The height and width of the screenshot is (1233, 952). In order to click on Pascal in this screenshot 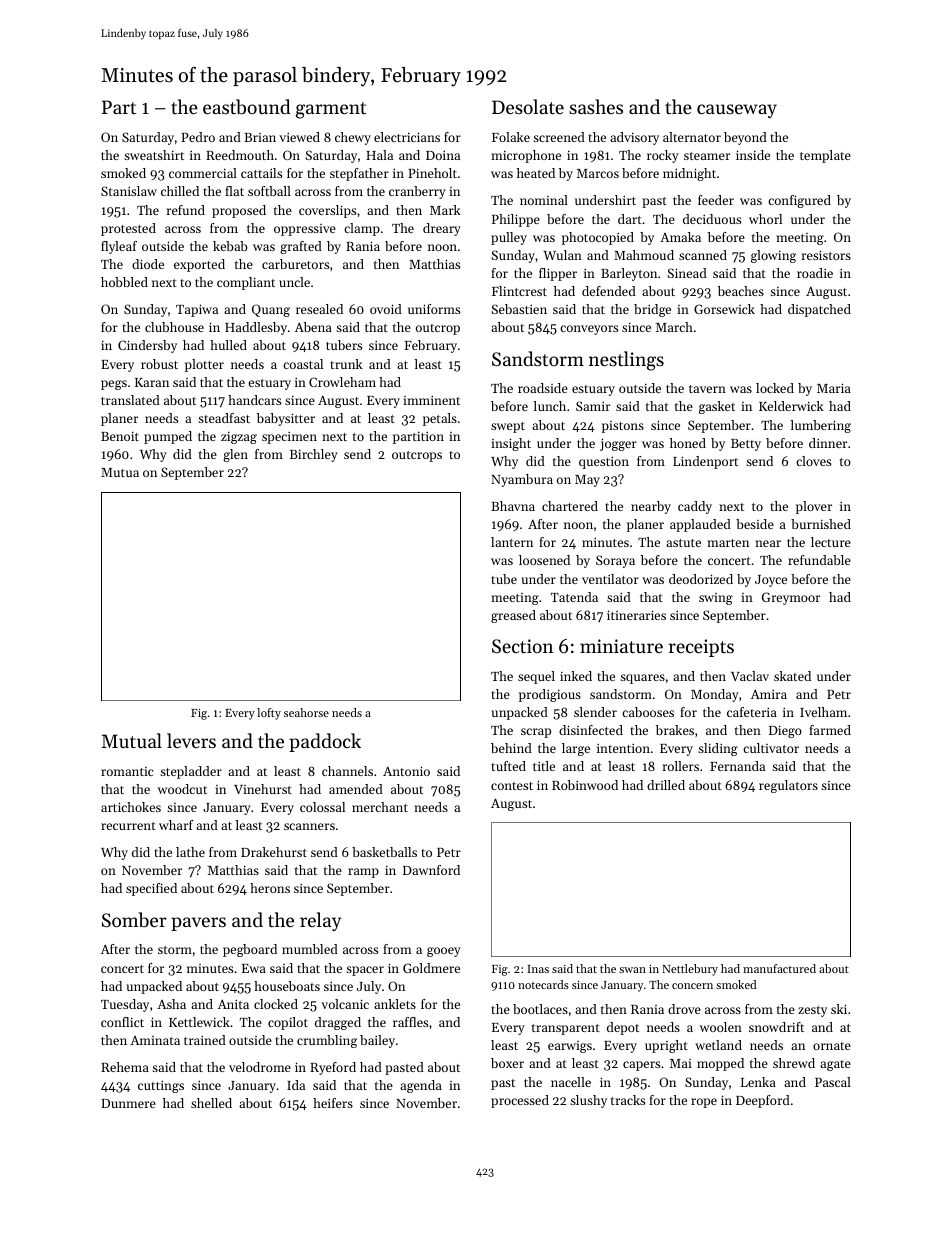, I will do `click(833, 1082)`.
